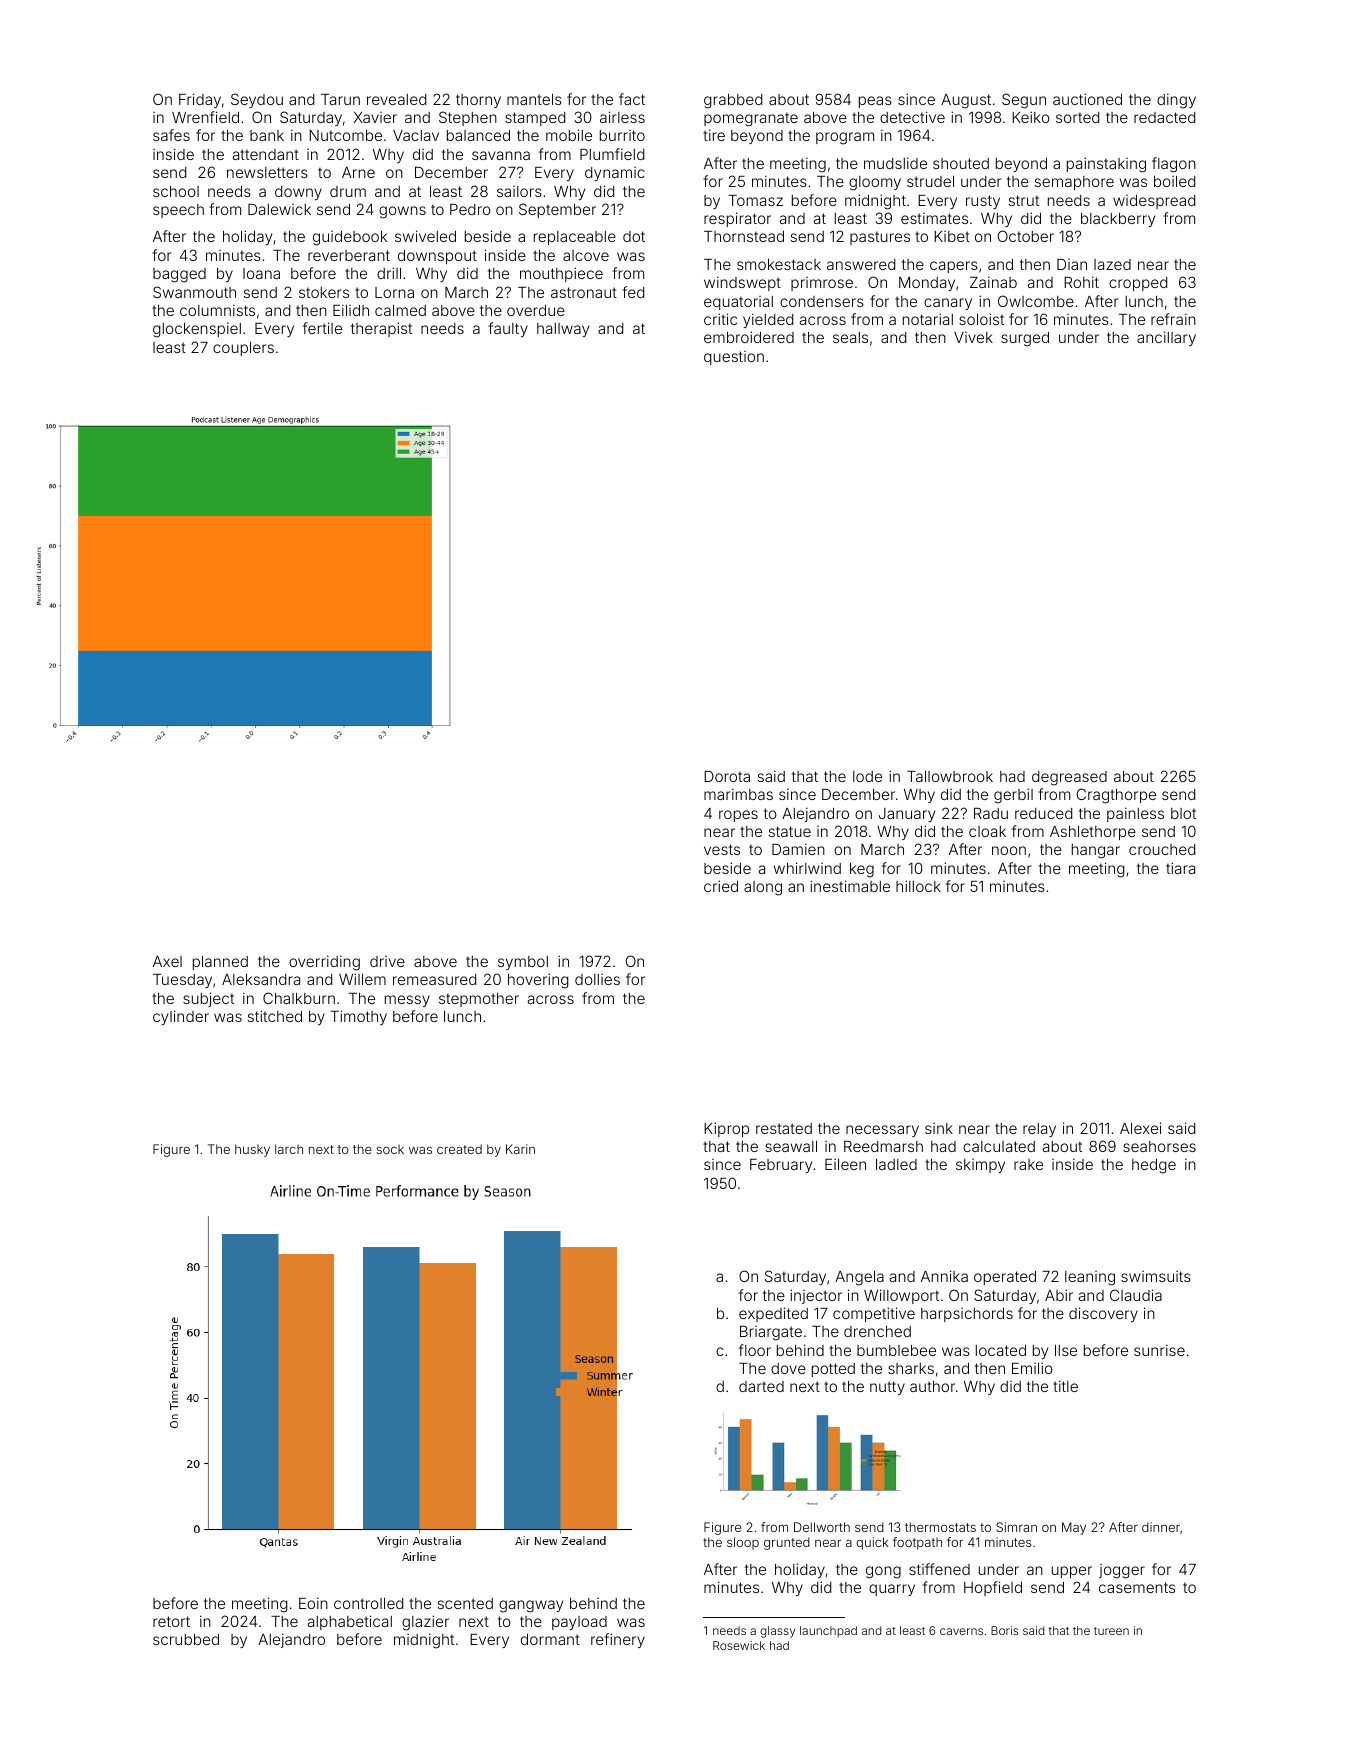 The image size is (1349, 1746). I want to click on drive, so click(387, 961).
